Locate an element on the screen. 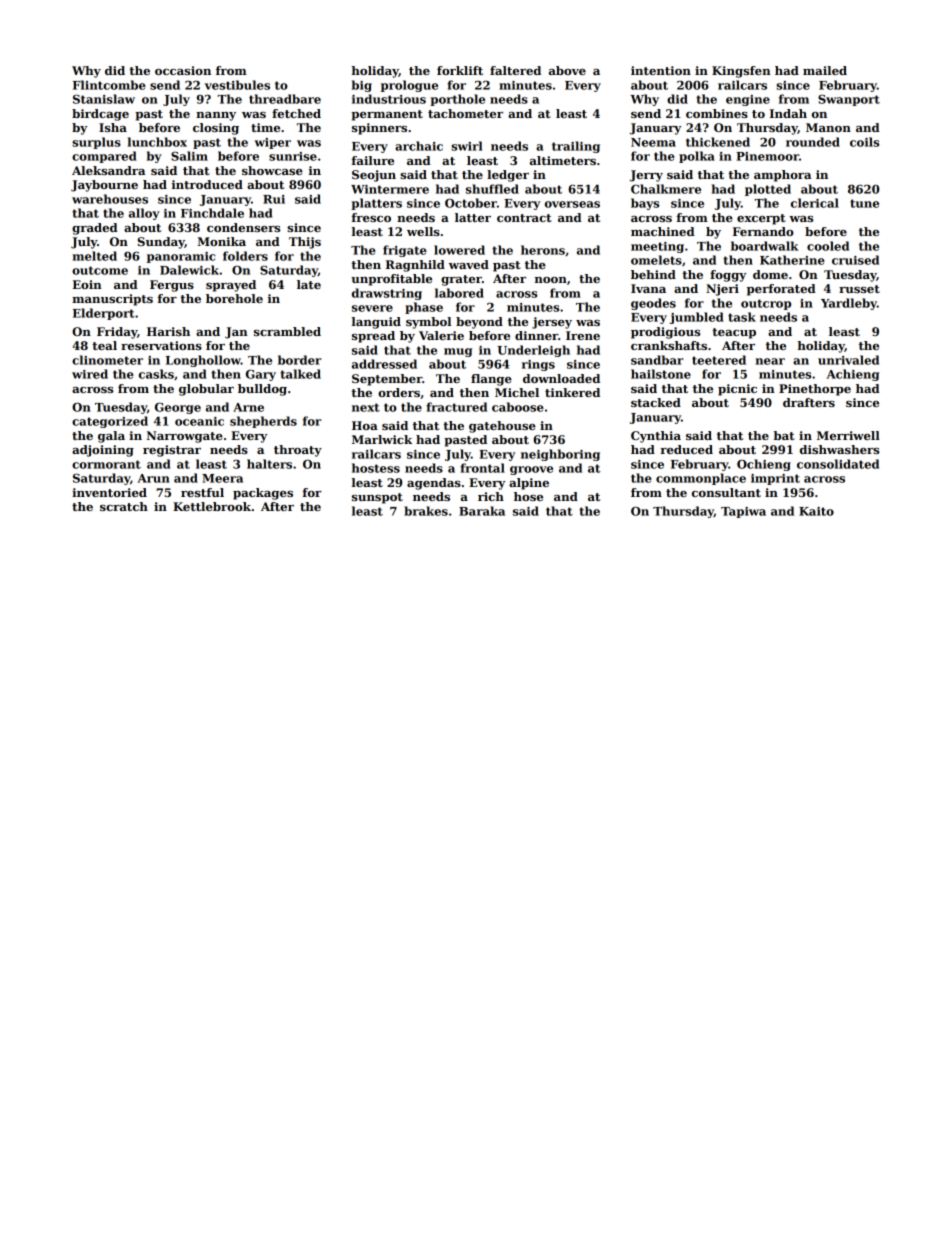  rounded is located at coordinates (813, 142).
